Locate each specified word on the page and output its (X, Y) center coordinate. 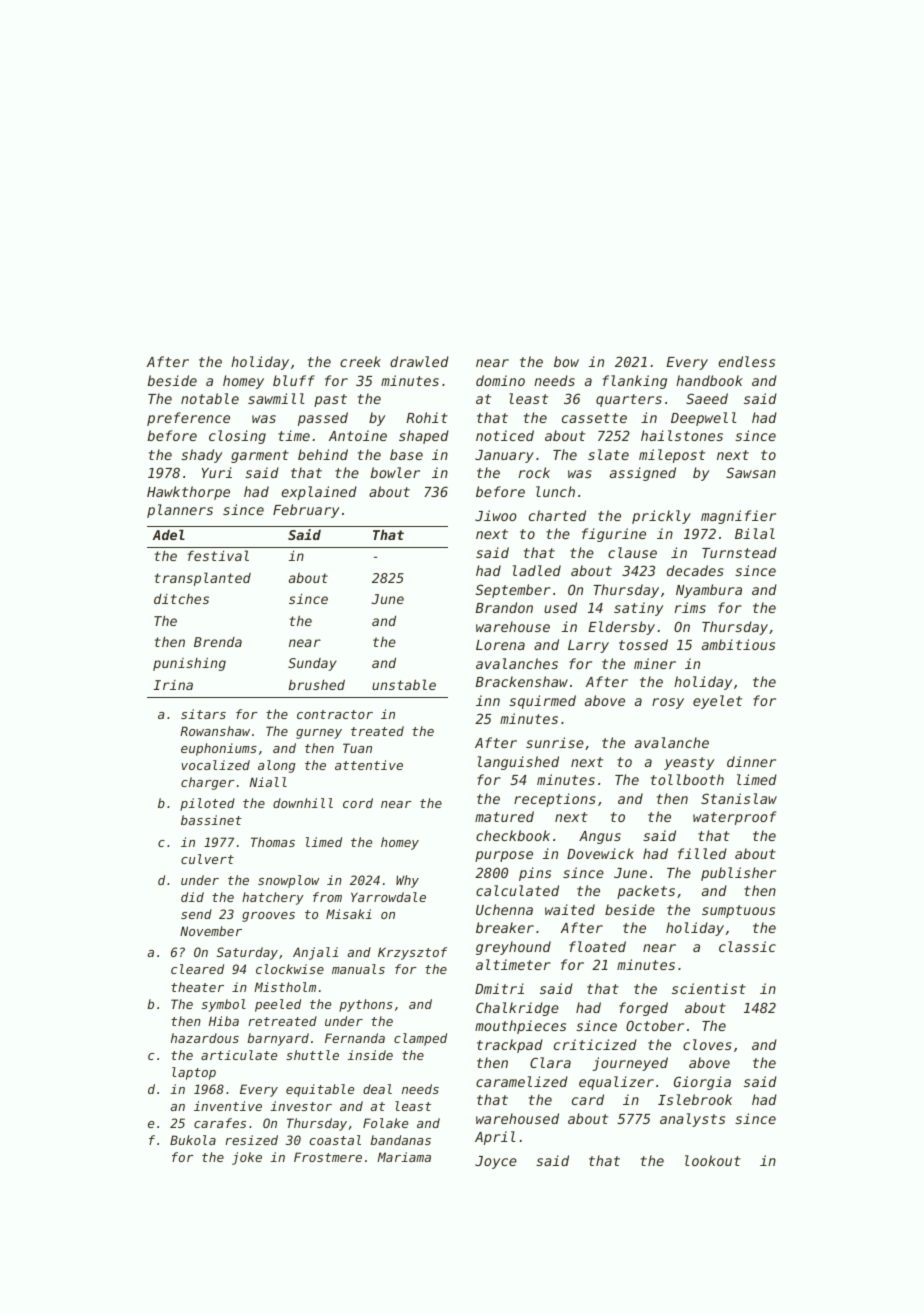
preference (188, 419)
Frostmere (328, 1157)
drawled (419, 361)
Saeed (707, 398)
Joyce (496, 1162)
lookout (713, 1160)
